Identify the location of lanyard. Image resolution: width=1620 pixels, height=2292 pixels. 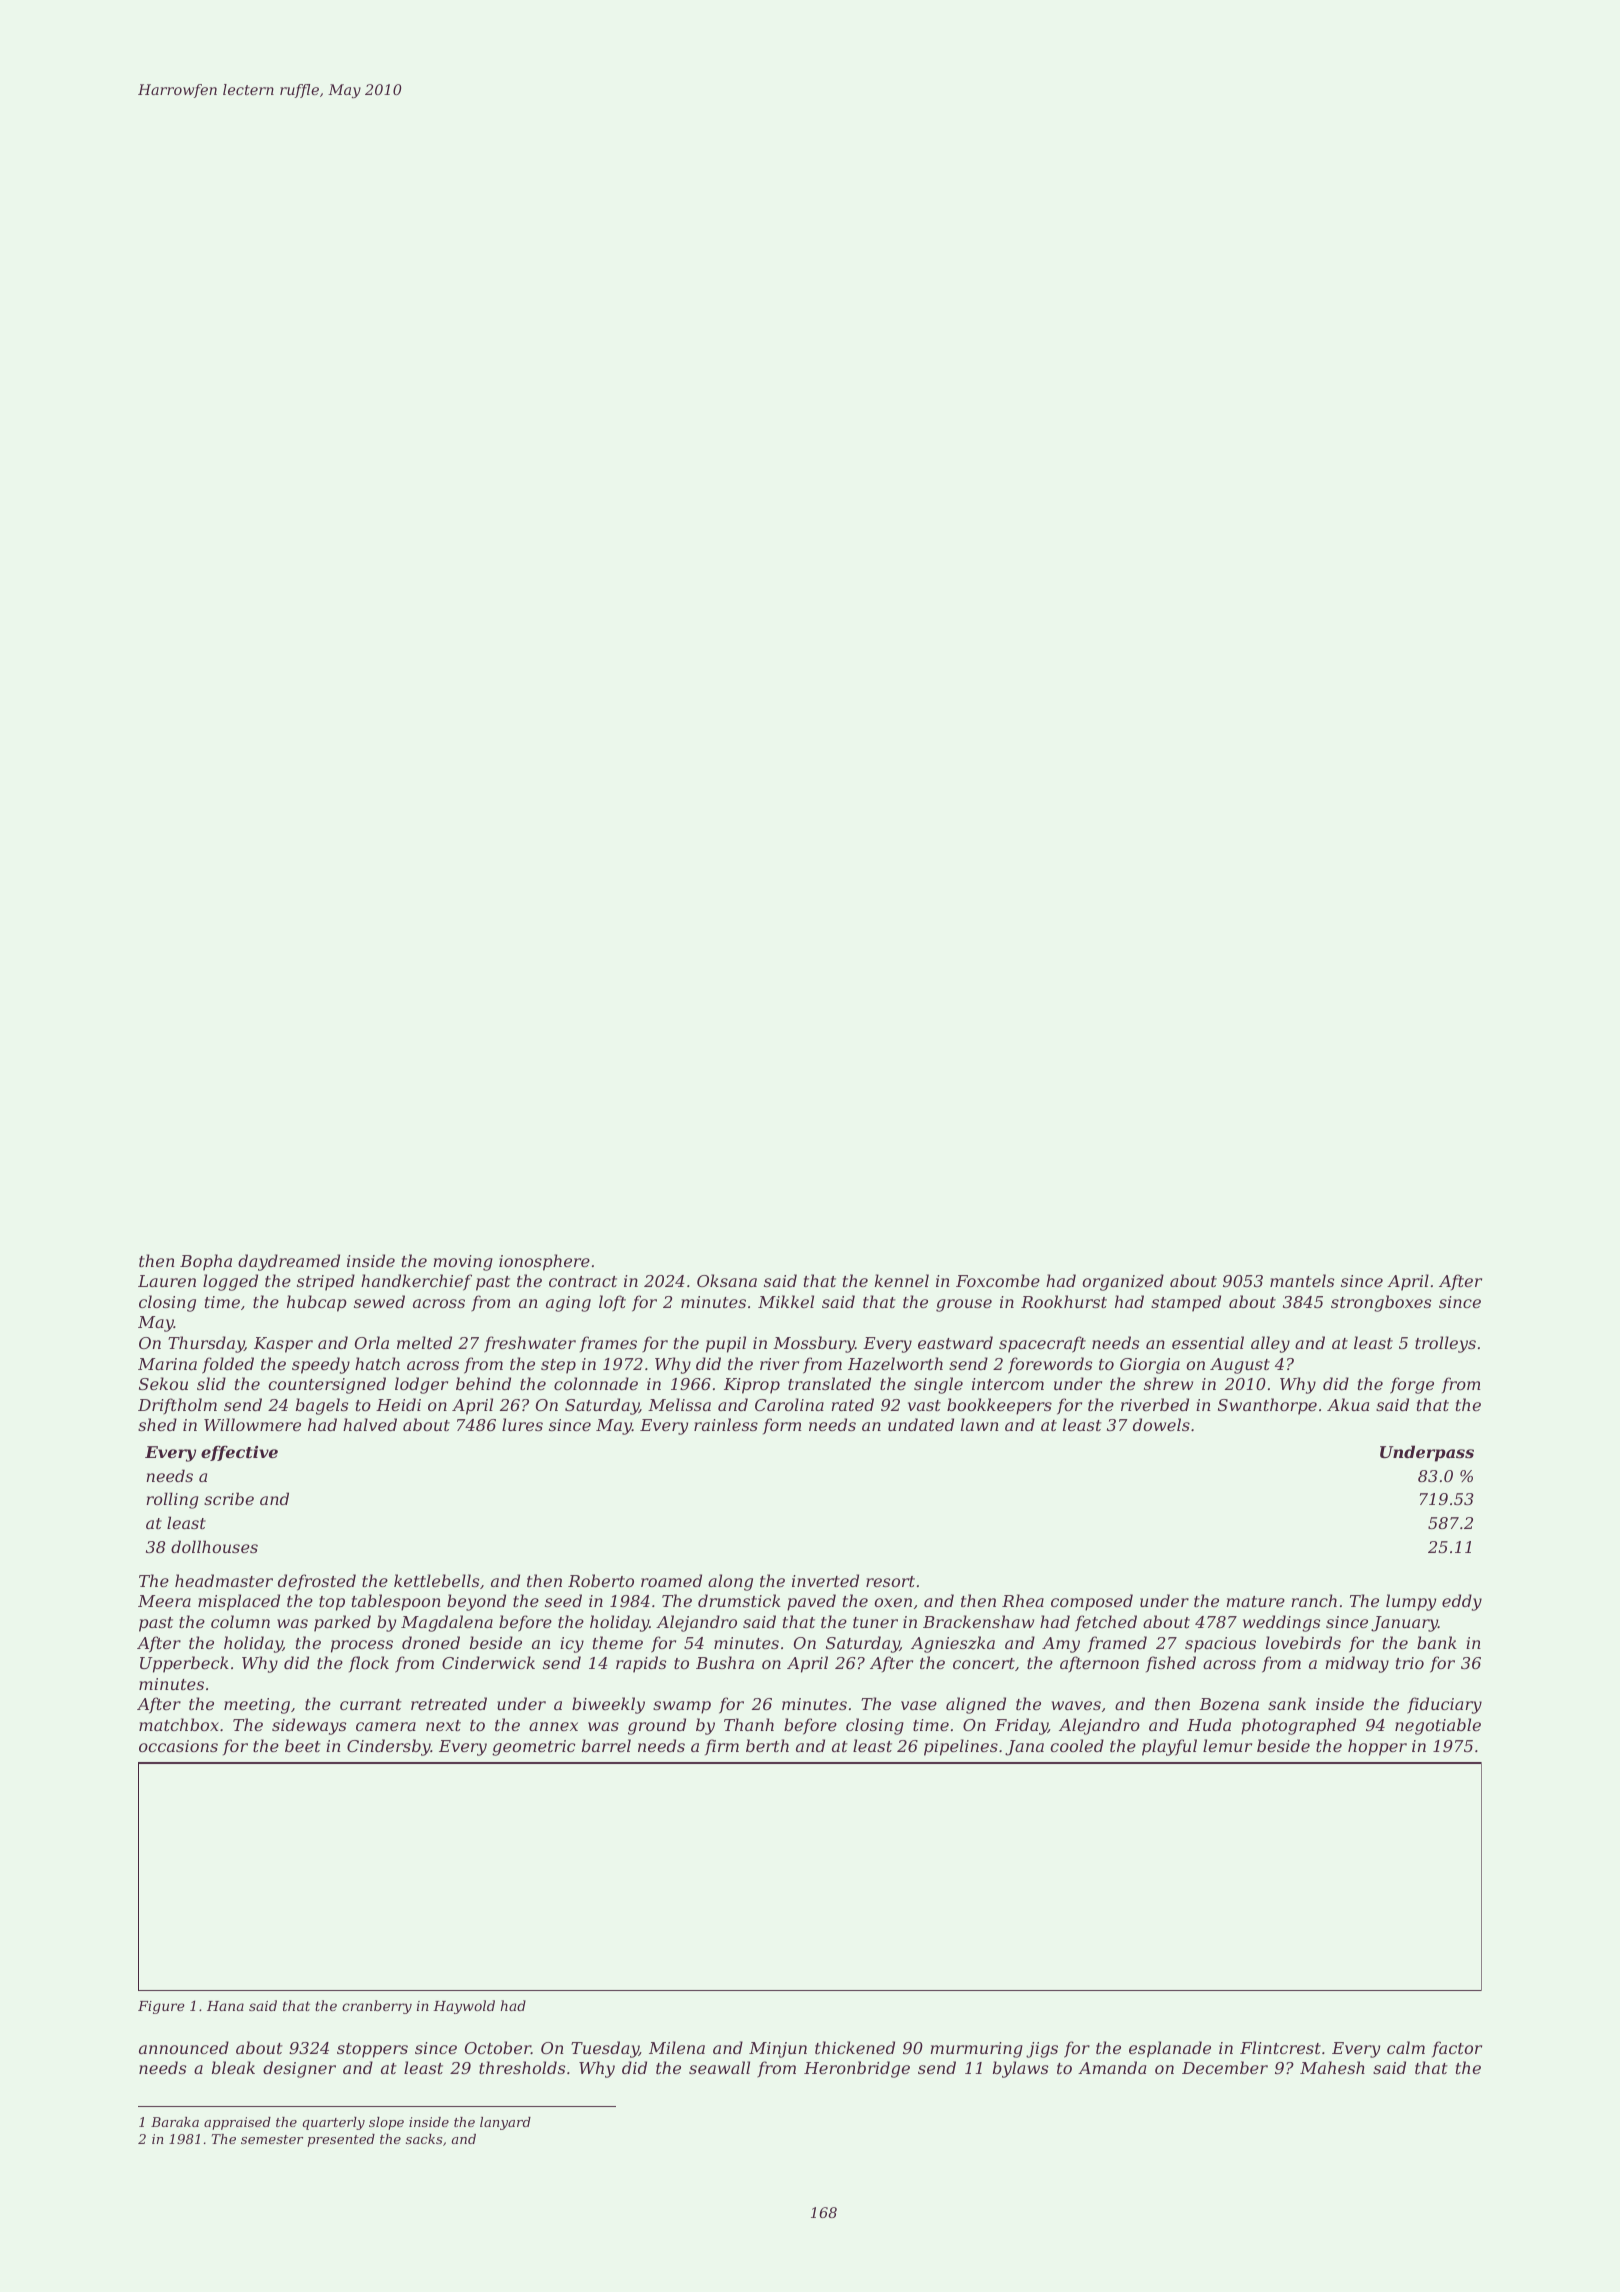
(505, 2123).
